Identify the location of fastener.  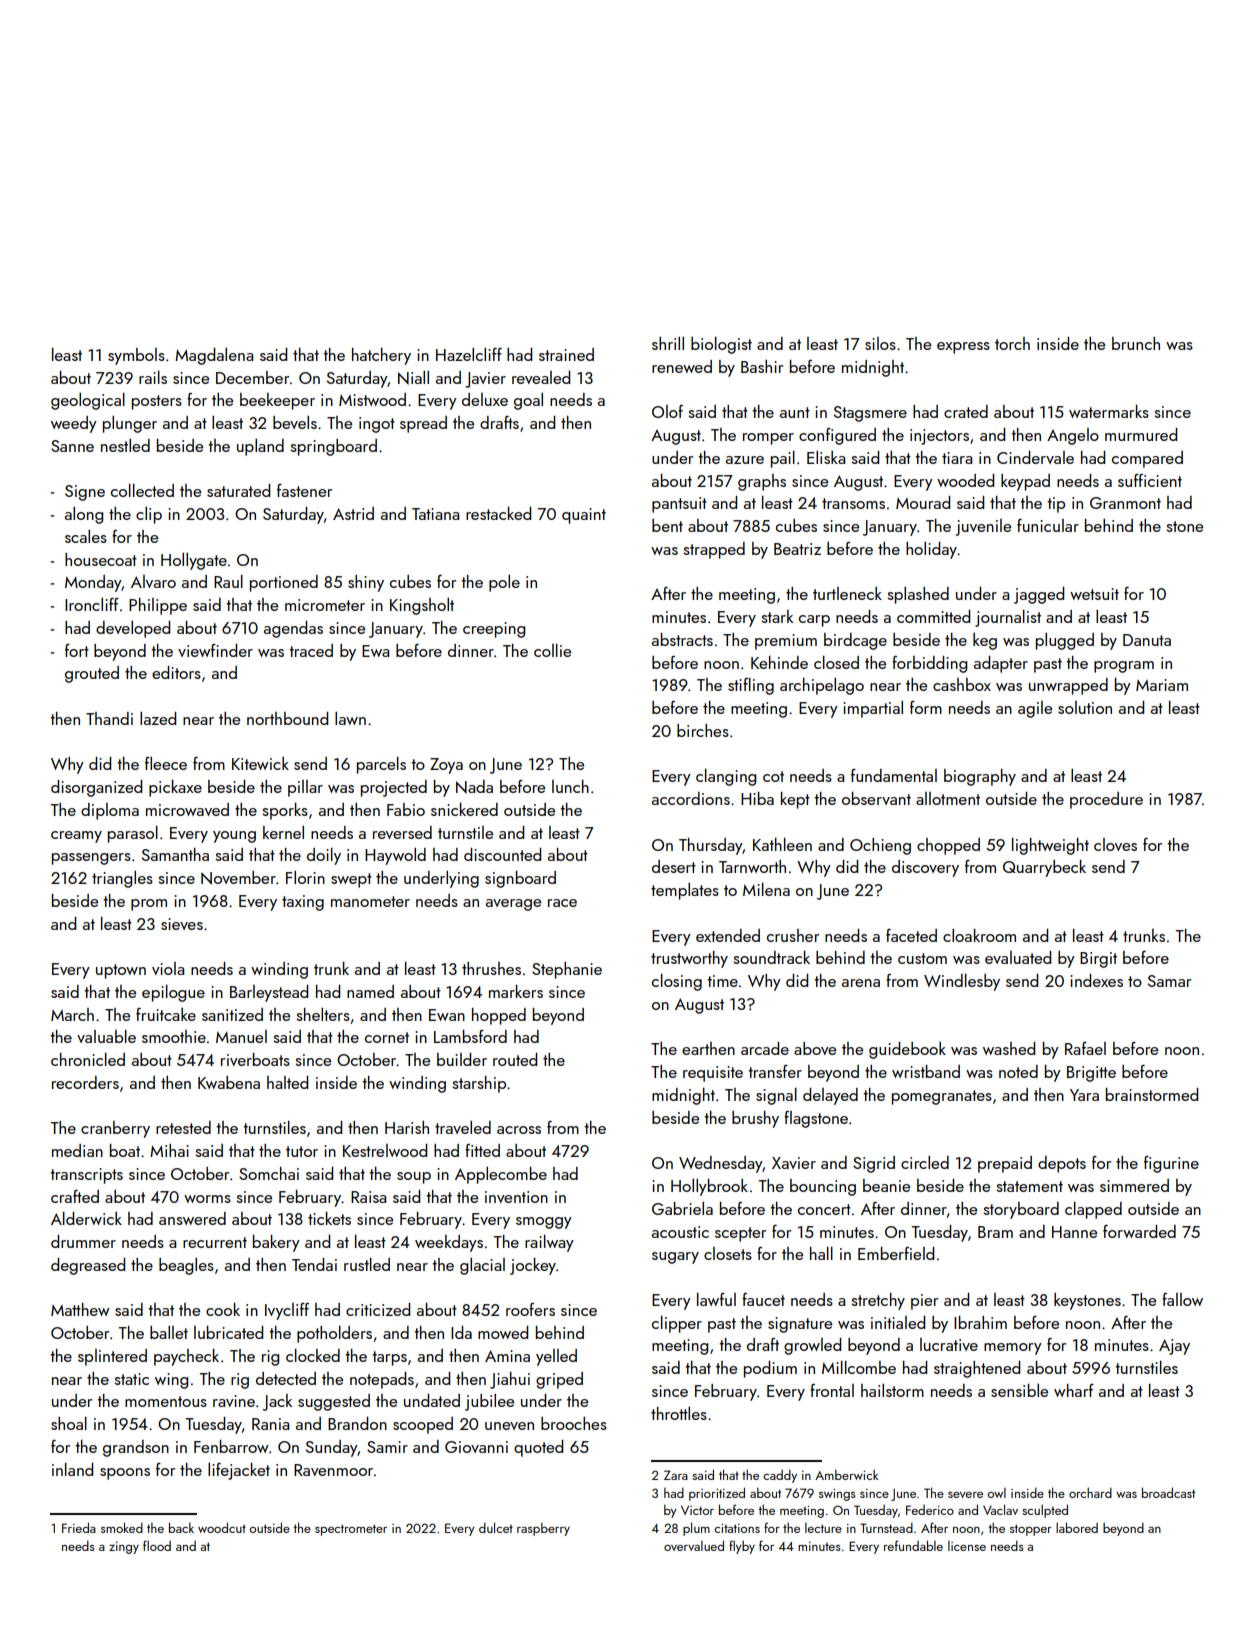
(304, 490).
